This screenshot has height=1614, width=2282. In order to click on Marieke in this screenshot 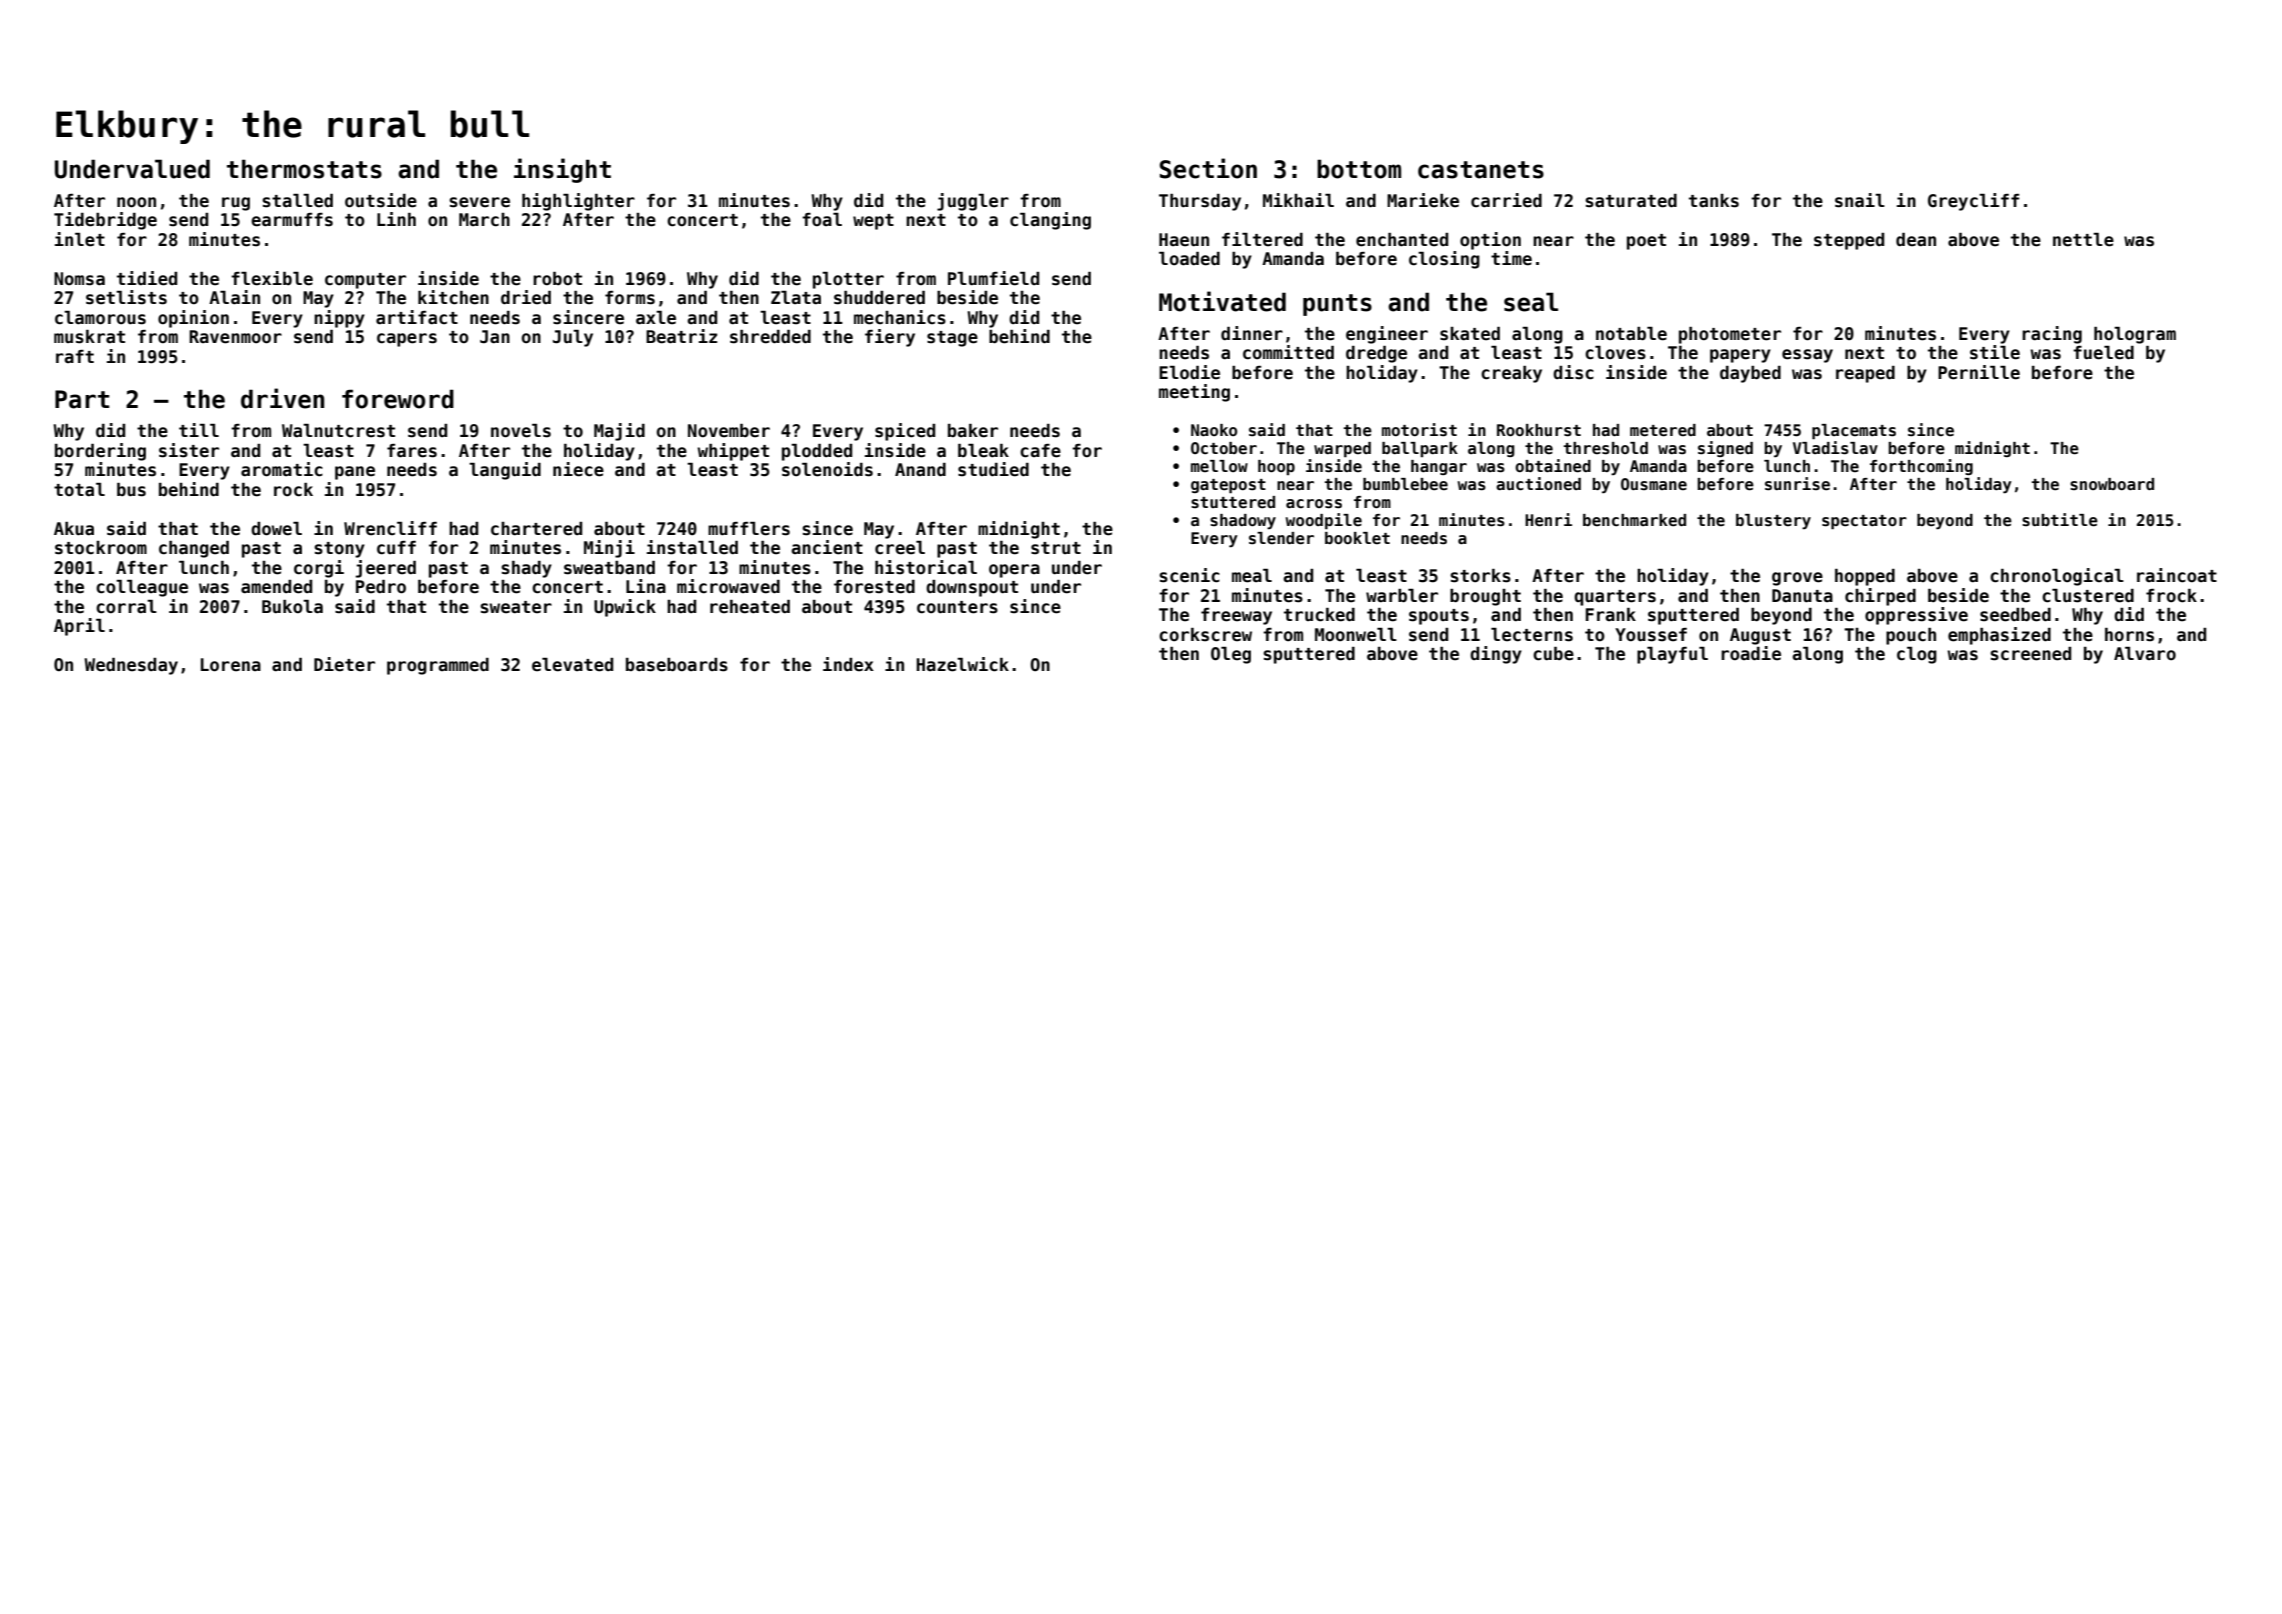, I will do `click(1423, 200)`.
